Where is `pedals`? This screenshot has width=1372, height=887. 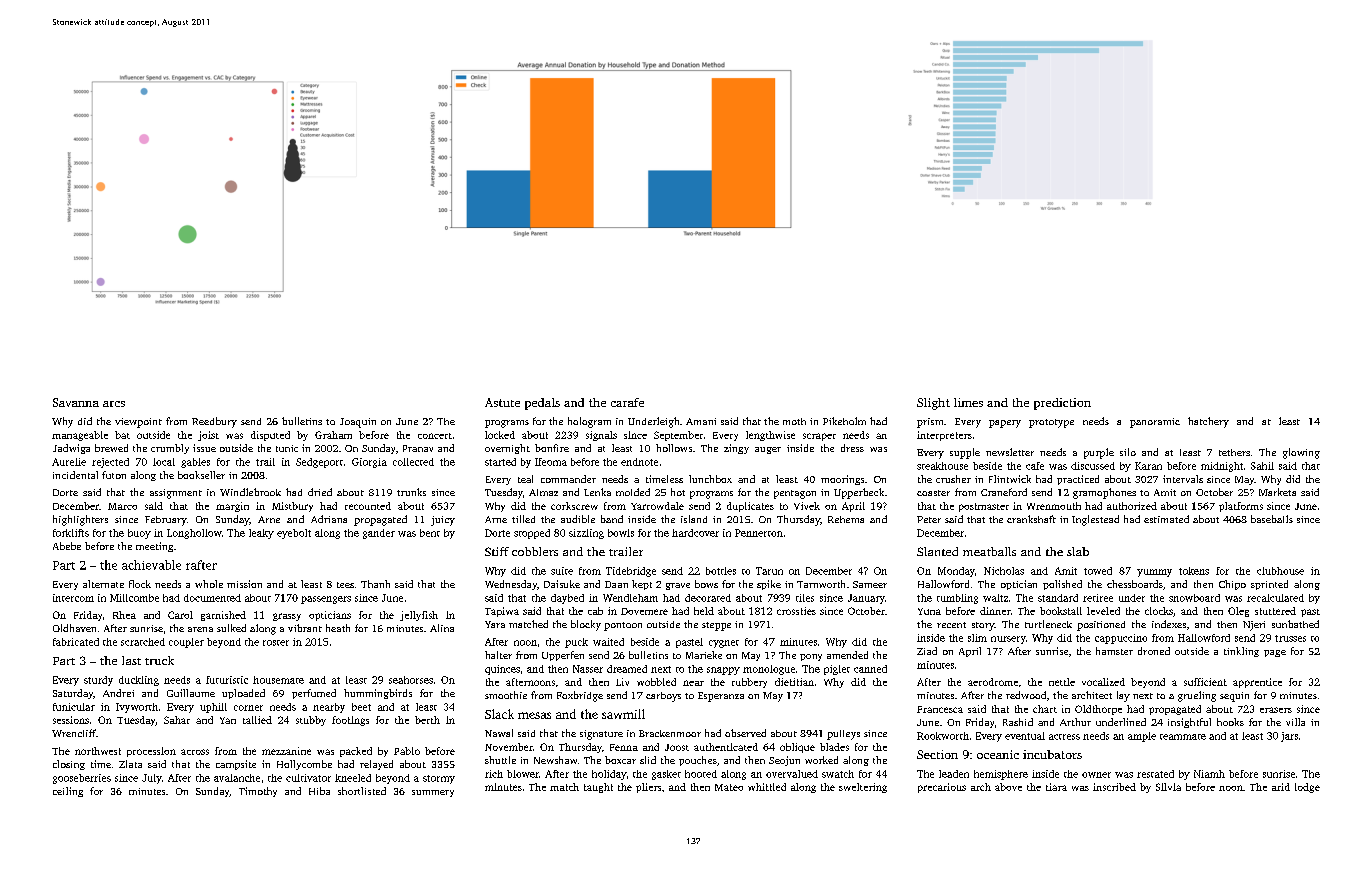 pedals is located at coordinates (542, 404).
